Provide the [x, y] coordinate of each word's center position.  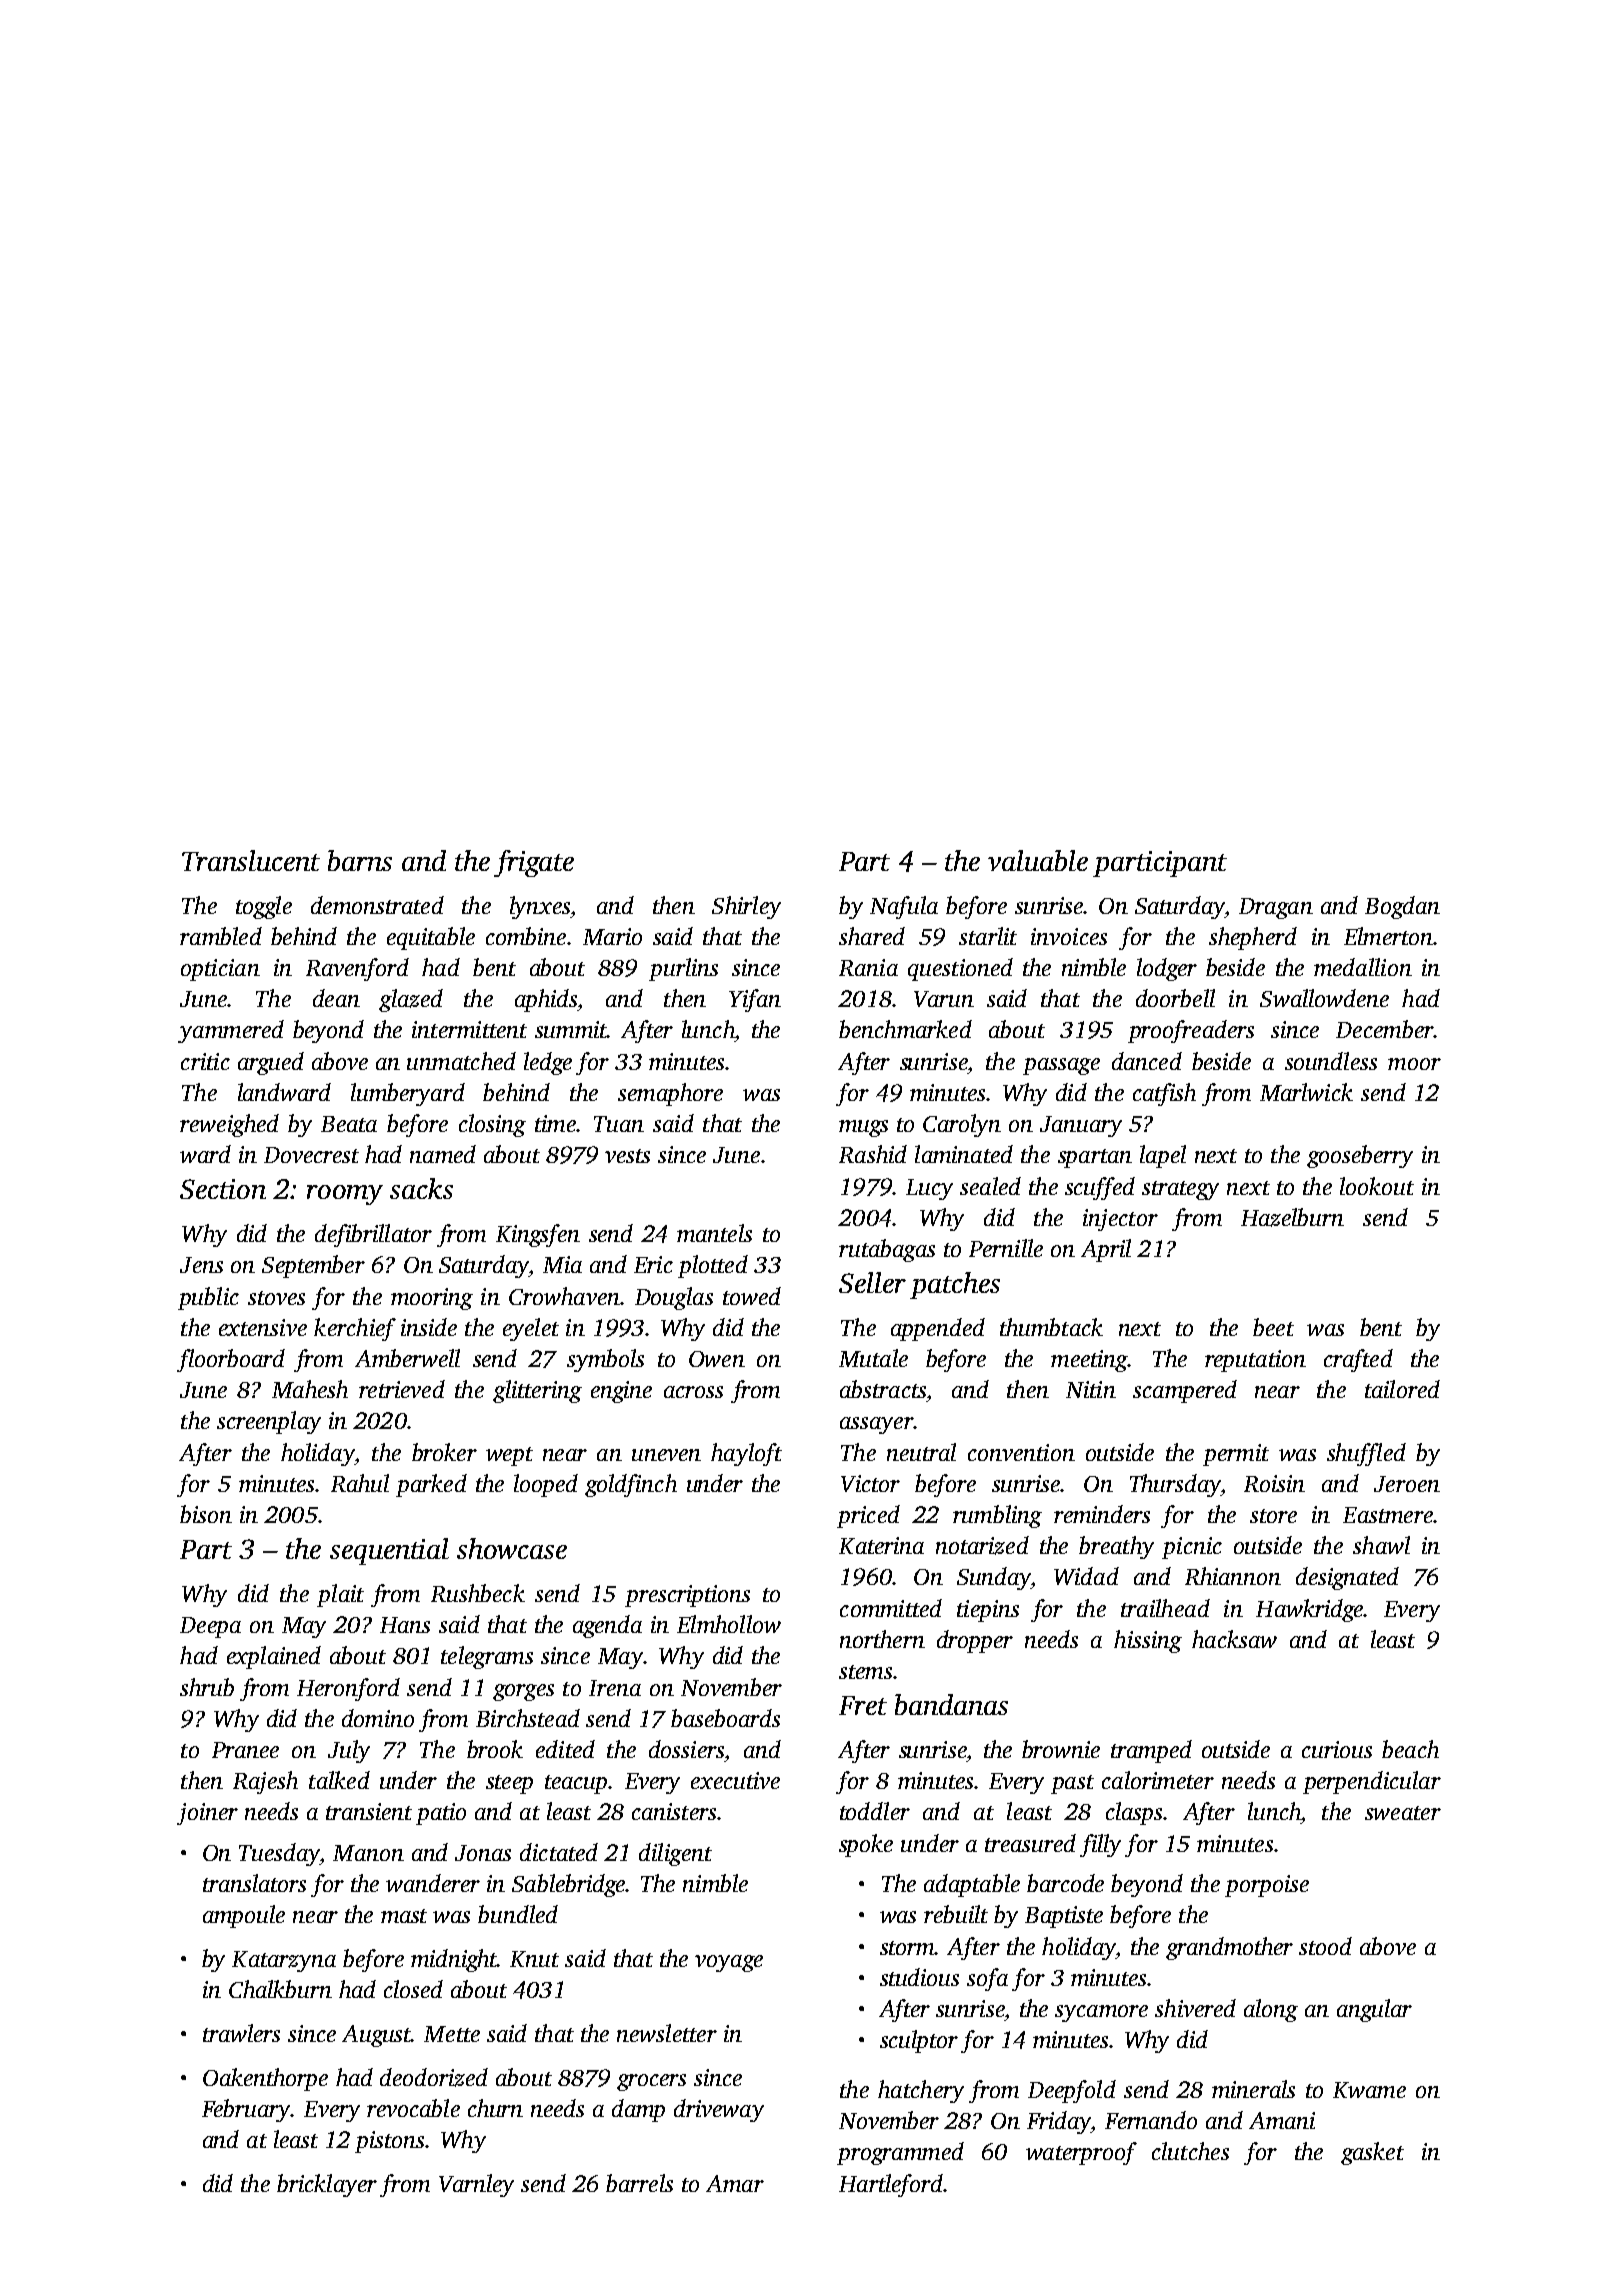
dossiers [686, 1749]
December [1385, 1029]
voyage [729, 1963]
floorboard [231, 1360]
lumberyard [408, 1094]
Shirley [746, 907]
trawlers [241, 2033]
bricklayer [327, 2185]
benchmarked [905, 1029]
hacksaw [1234, 1639]
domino [378, 1718]
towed [752, 1296]
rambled [221, 936]
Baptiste [1064, 1917]
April [1106, 1250]
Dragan [1276, 908]
